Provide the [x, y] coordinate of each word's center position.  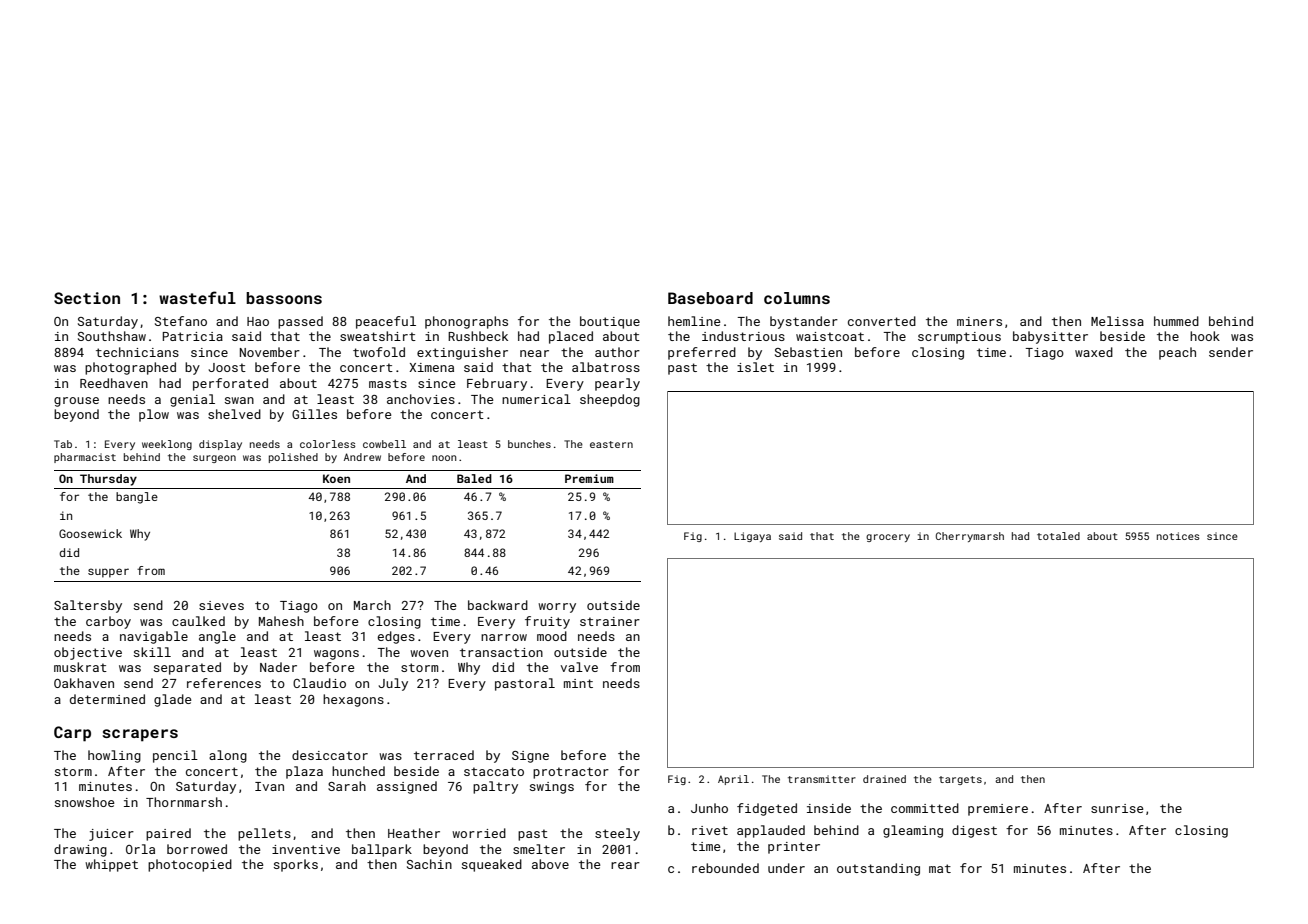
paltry [495, 787]
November [270, 352]
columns [797, 298]
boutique [610, 322]
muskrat [80, 667]
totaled [1058, 536]
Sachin [429, 864]
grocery [888, 538]
